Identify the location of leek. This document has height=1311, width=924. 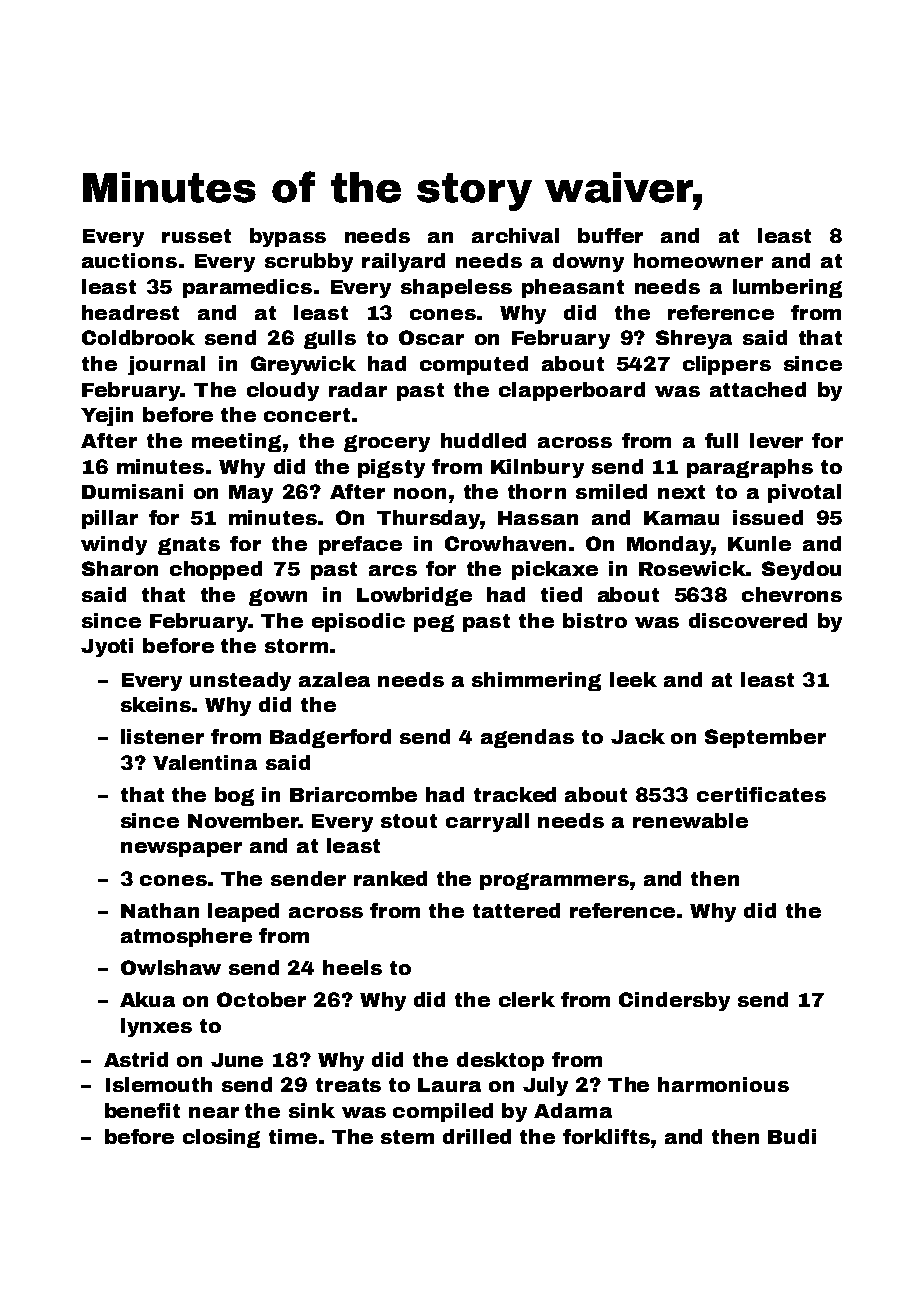
(633, 679).
